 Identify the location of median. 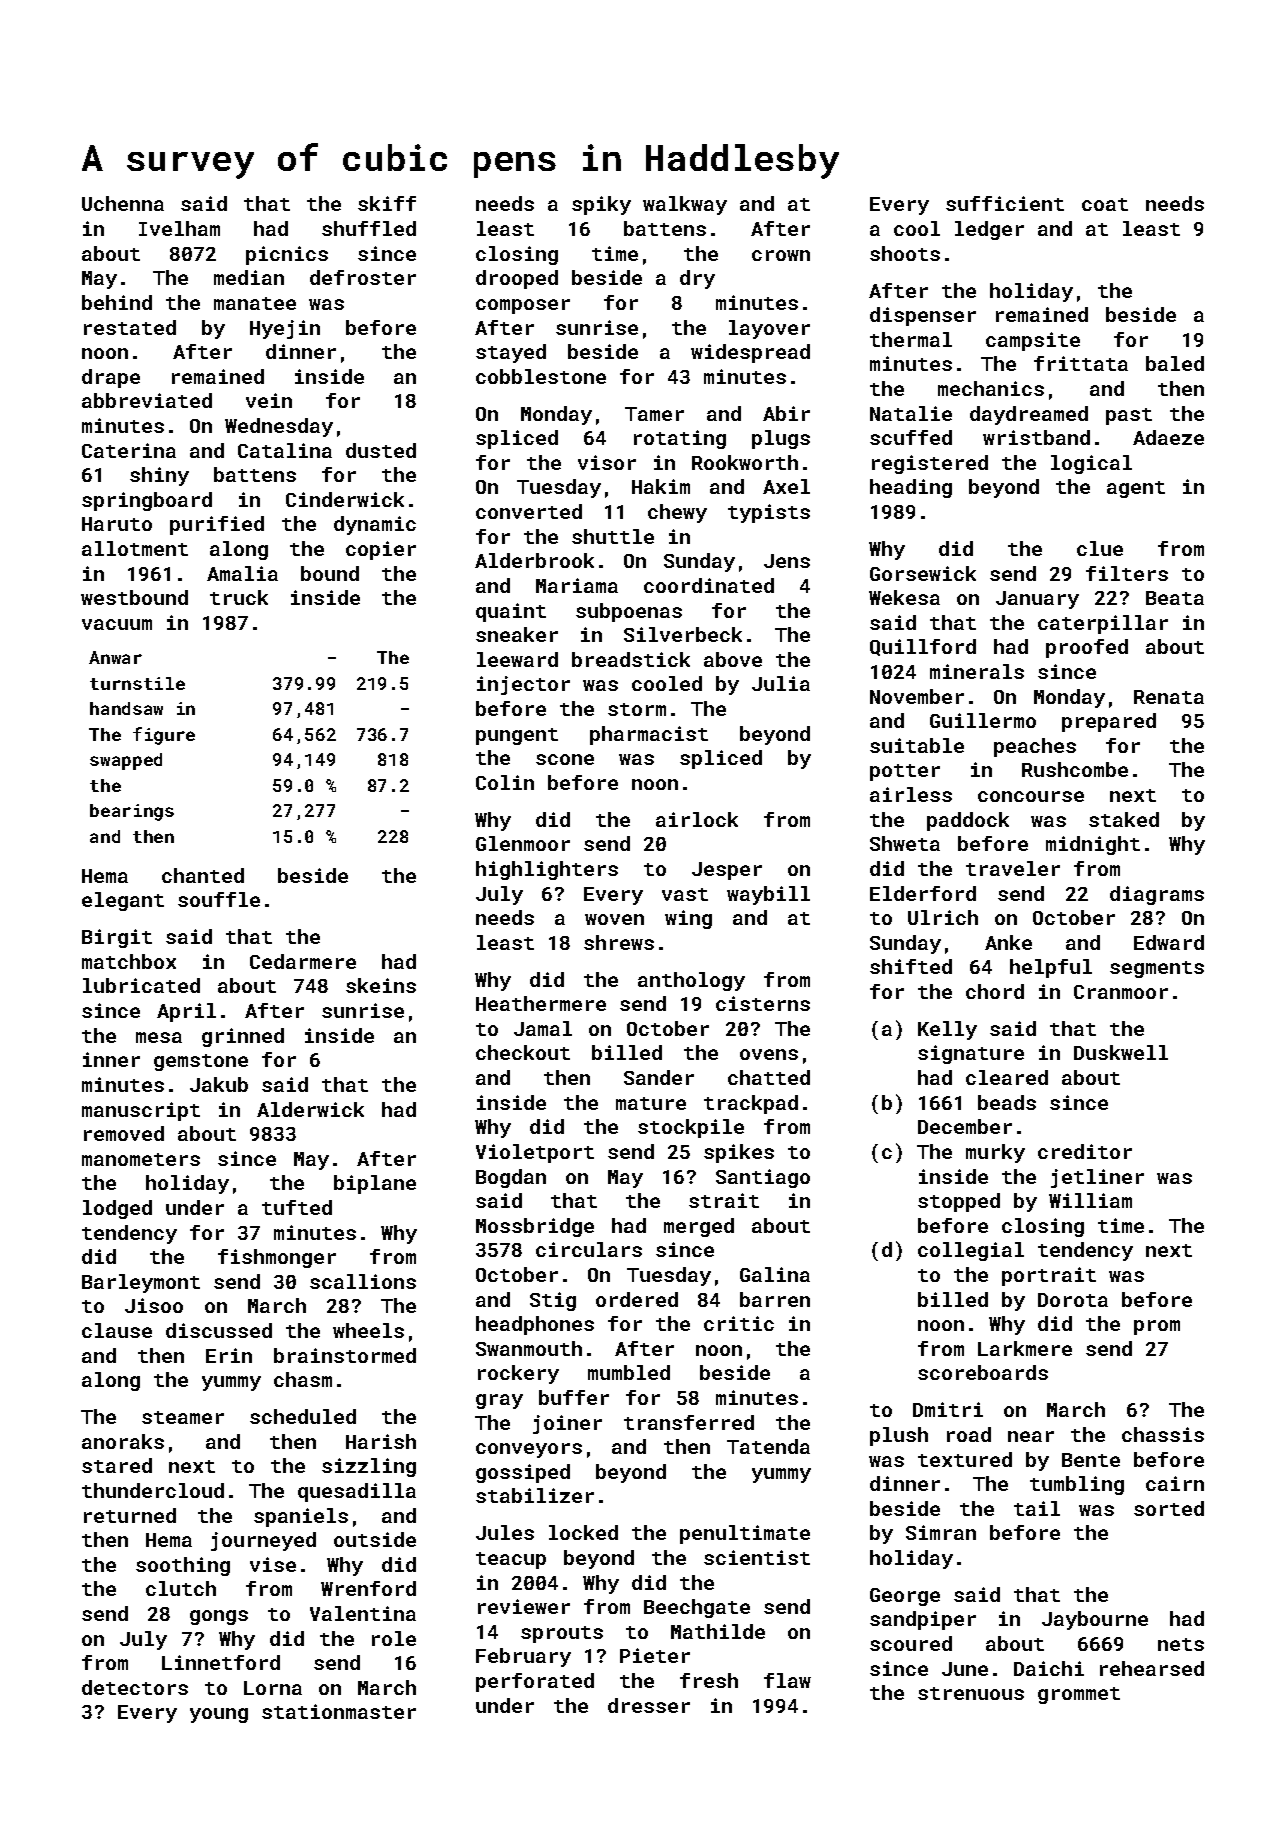
(249, 277).
